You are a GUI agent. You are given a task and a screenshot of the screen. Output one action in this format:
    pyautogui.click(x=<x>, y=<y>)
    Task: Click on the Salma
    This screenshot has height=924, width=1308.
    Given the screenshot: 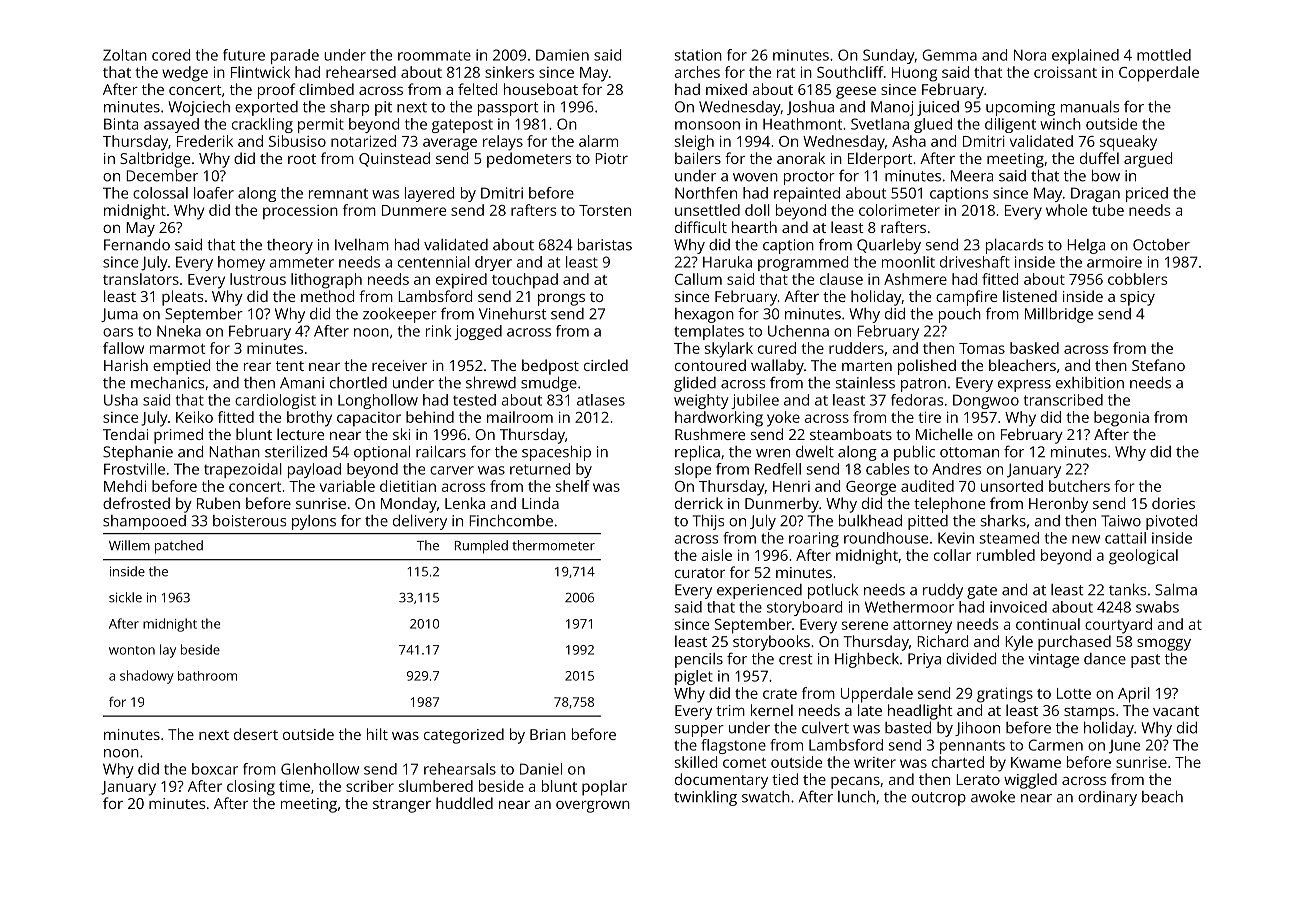 What is the action you would take?
    pyautogui.click(x=1176, y=589)
